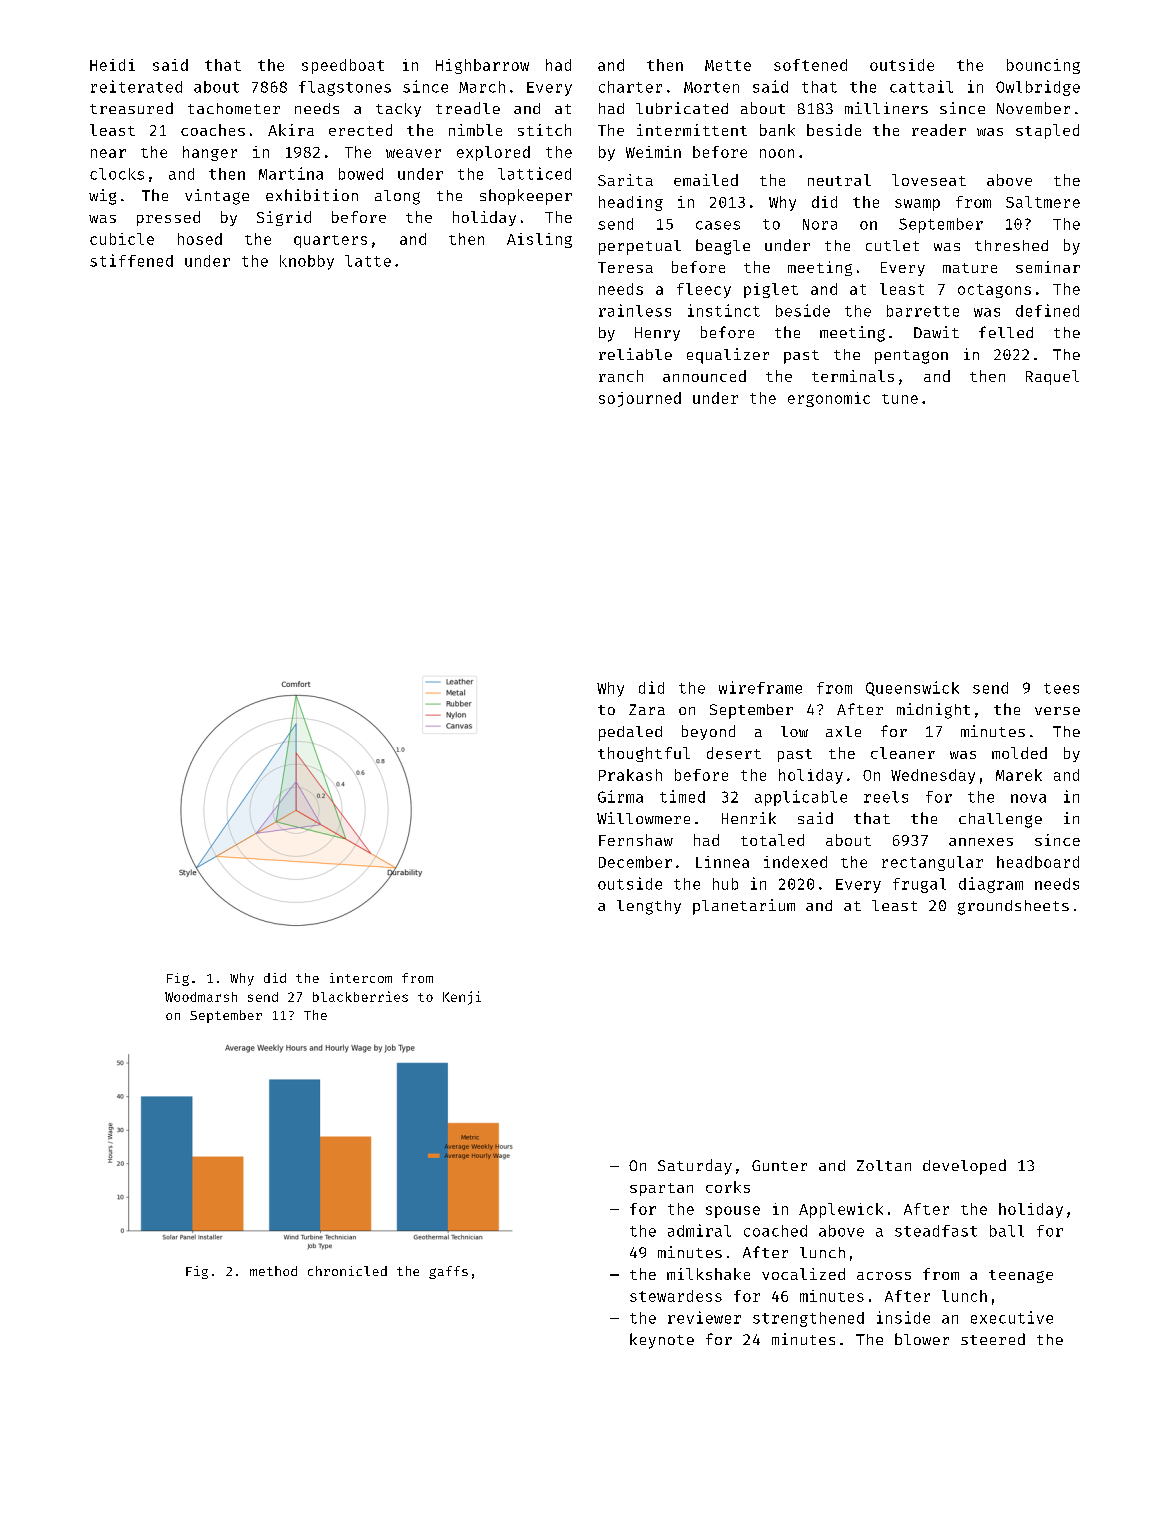 The image size is (1170, 1514). Describe the element at coordinates (810, 65) in the screenshot. I see `softened` at that location.
